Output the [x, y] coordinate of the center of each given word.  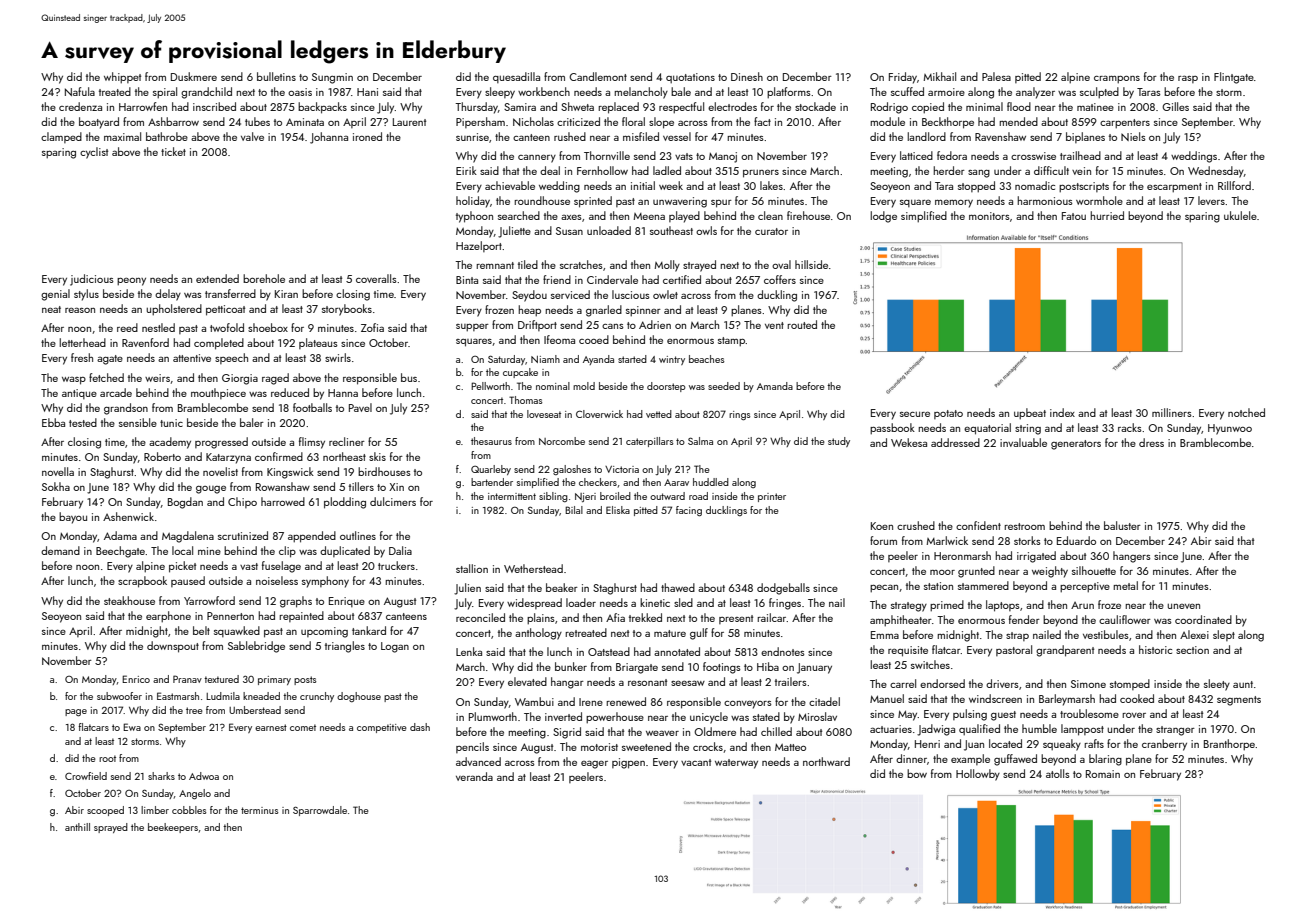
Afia [615, 617]
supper [472, 328]
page [76, 713]
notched [1246, 412]
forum [883, 540]
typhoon [474, 217]
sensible [138, 422]
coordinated [1203, 619]
